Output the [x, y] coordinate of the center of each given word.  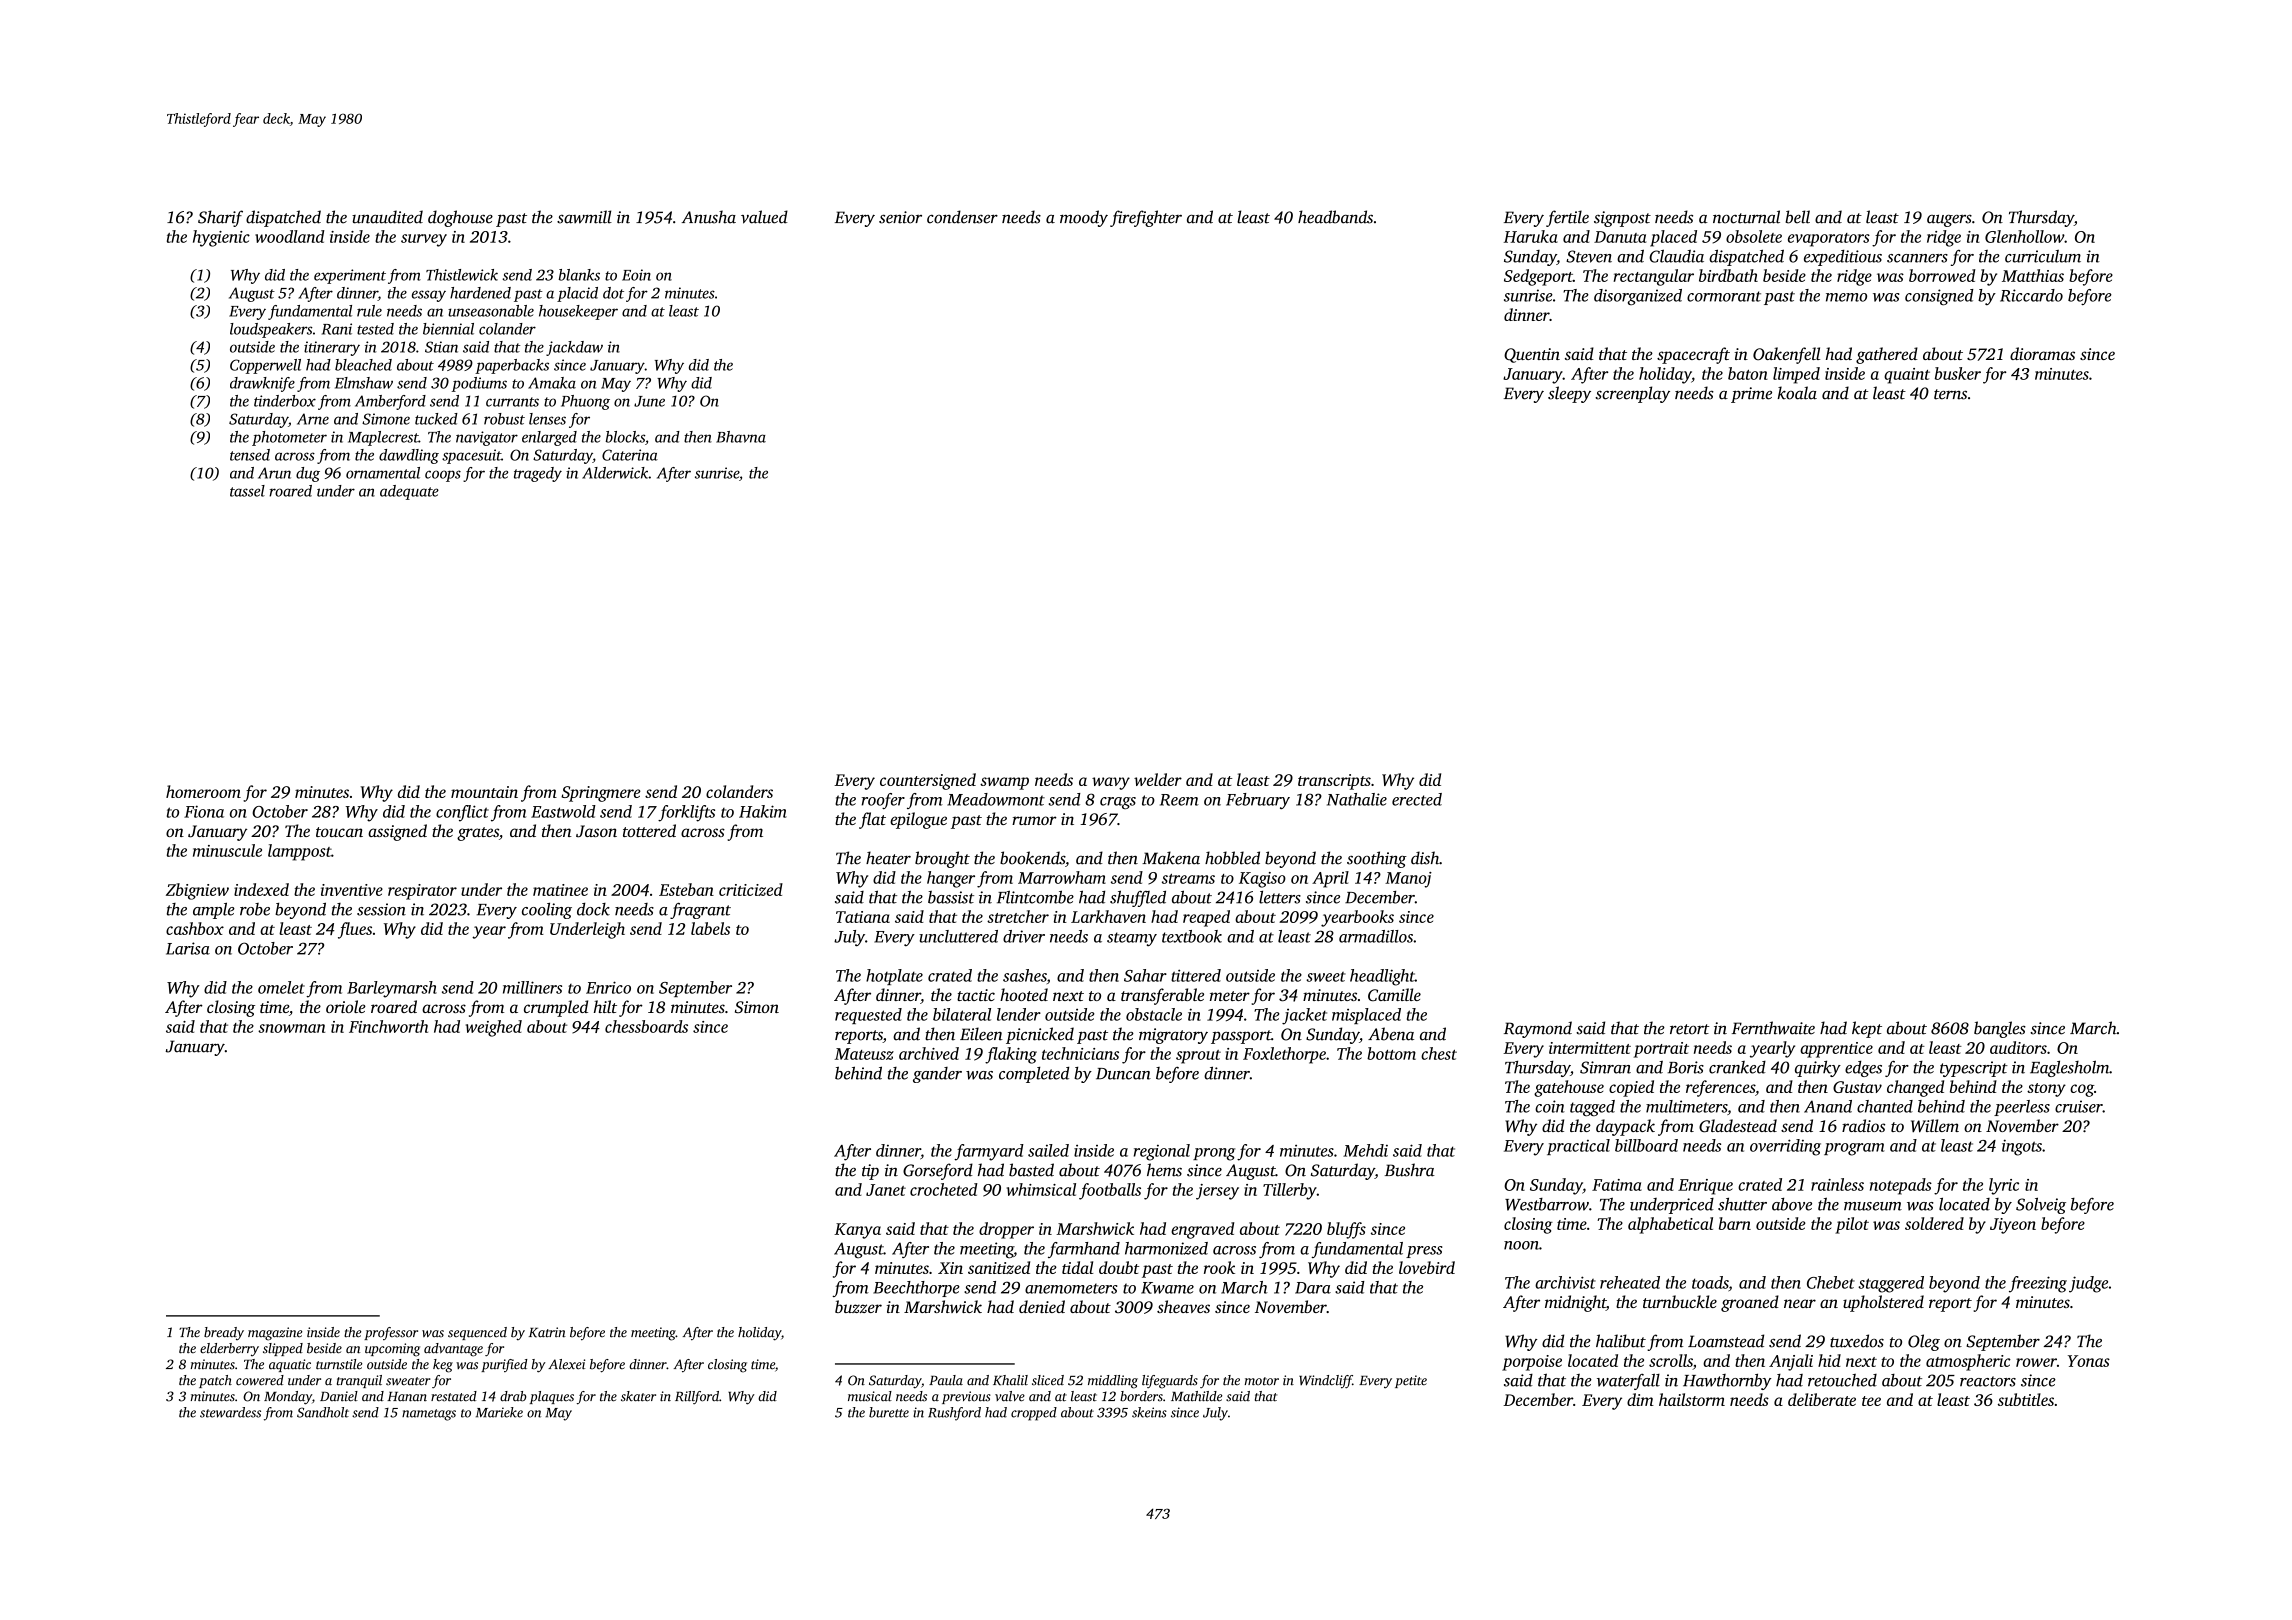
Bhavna [741, 437]
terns [1950, 394]
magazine [275, 1334]
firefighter [1146, 218]
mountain [484, 792]
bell [1797, 217]
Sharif [220, 218]
